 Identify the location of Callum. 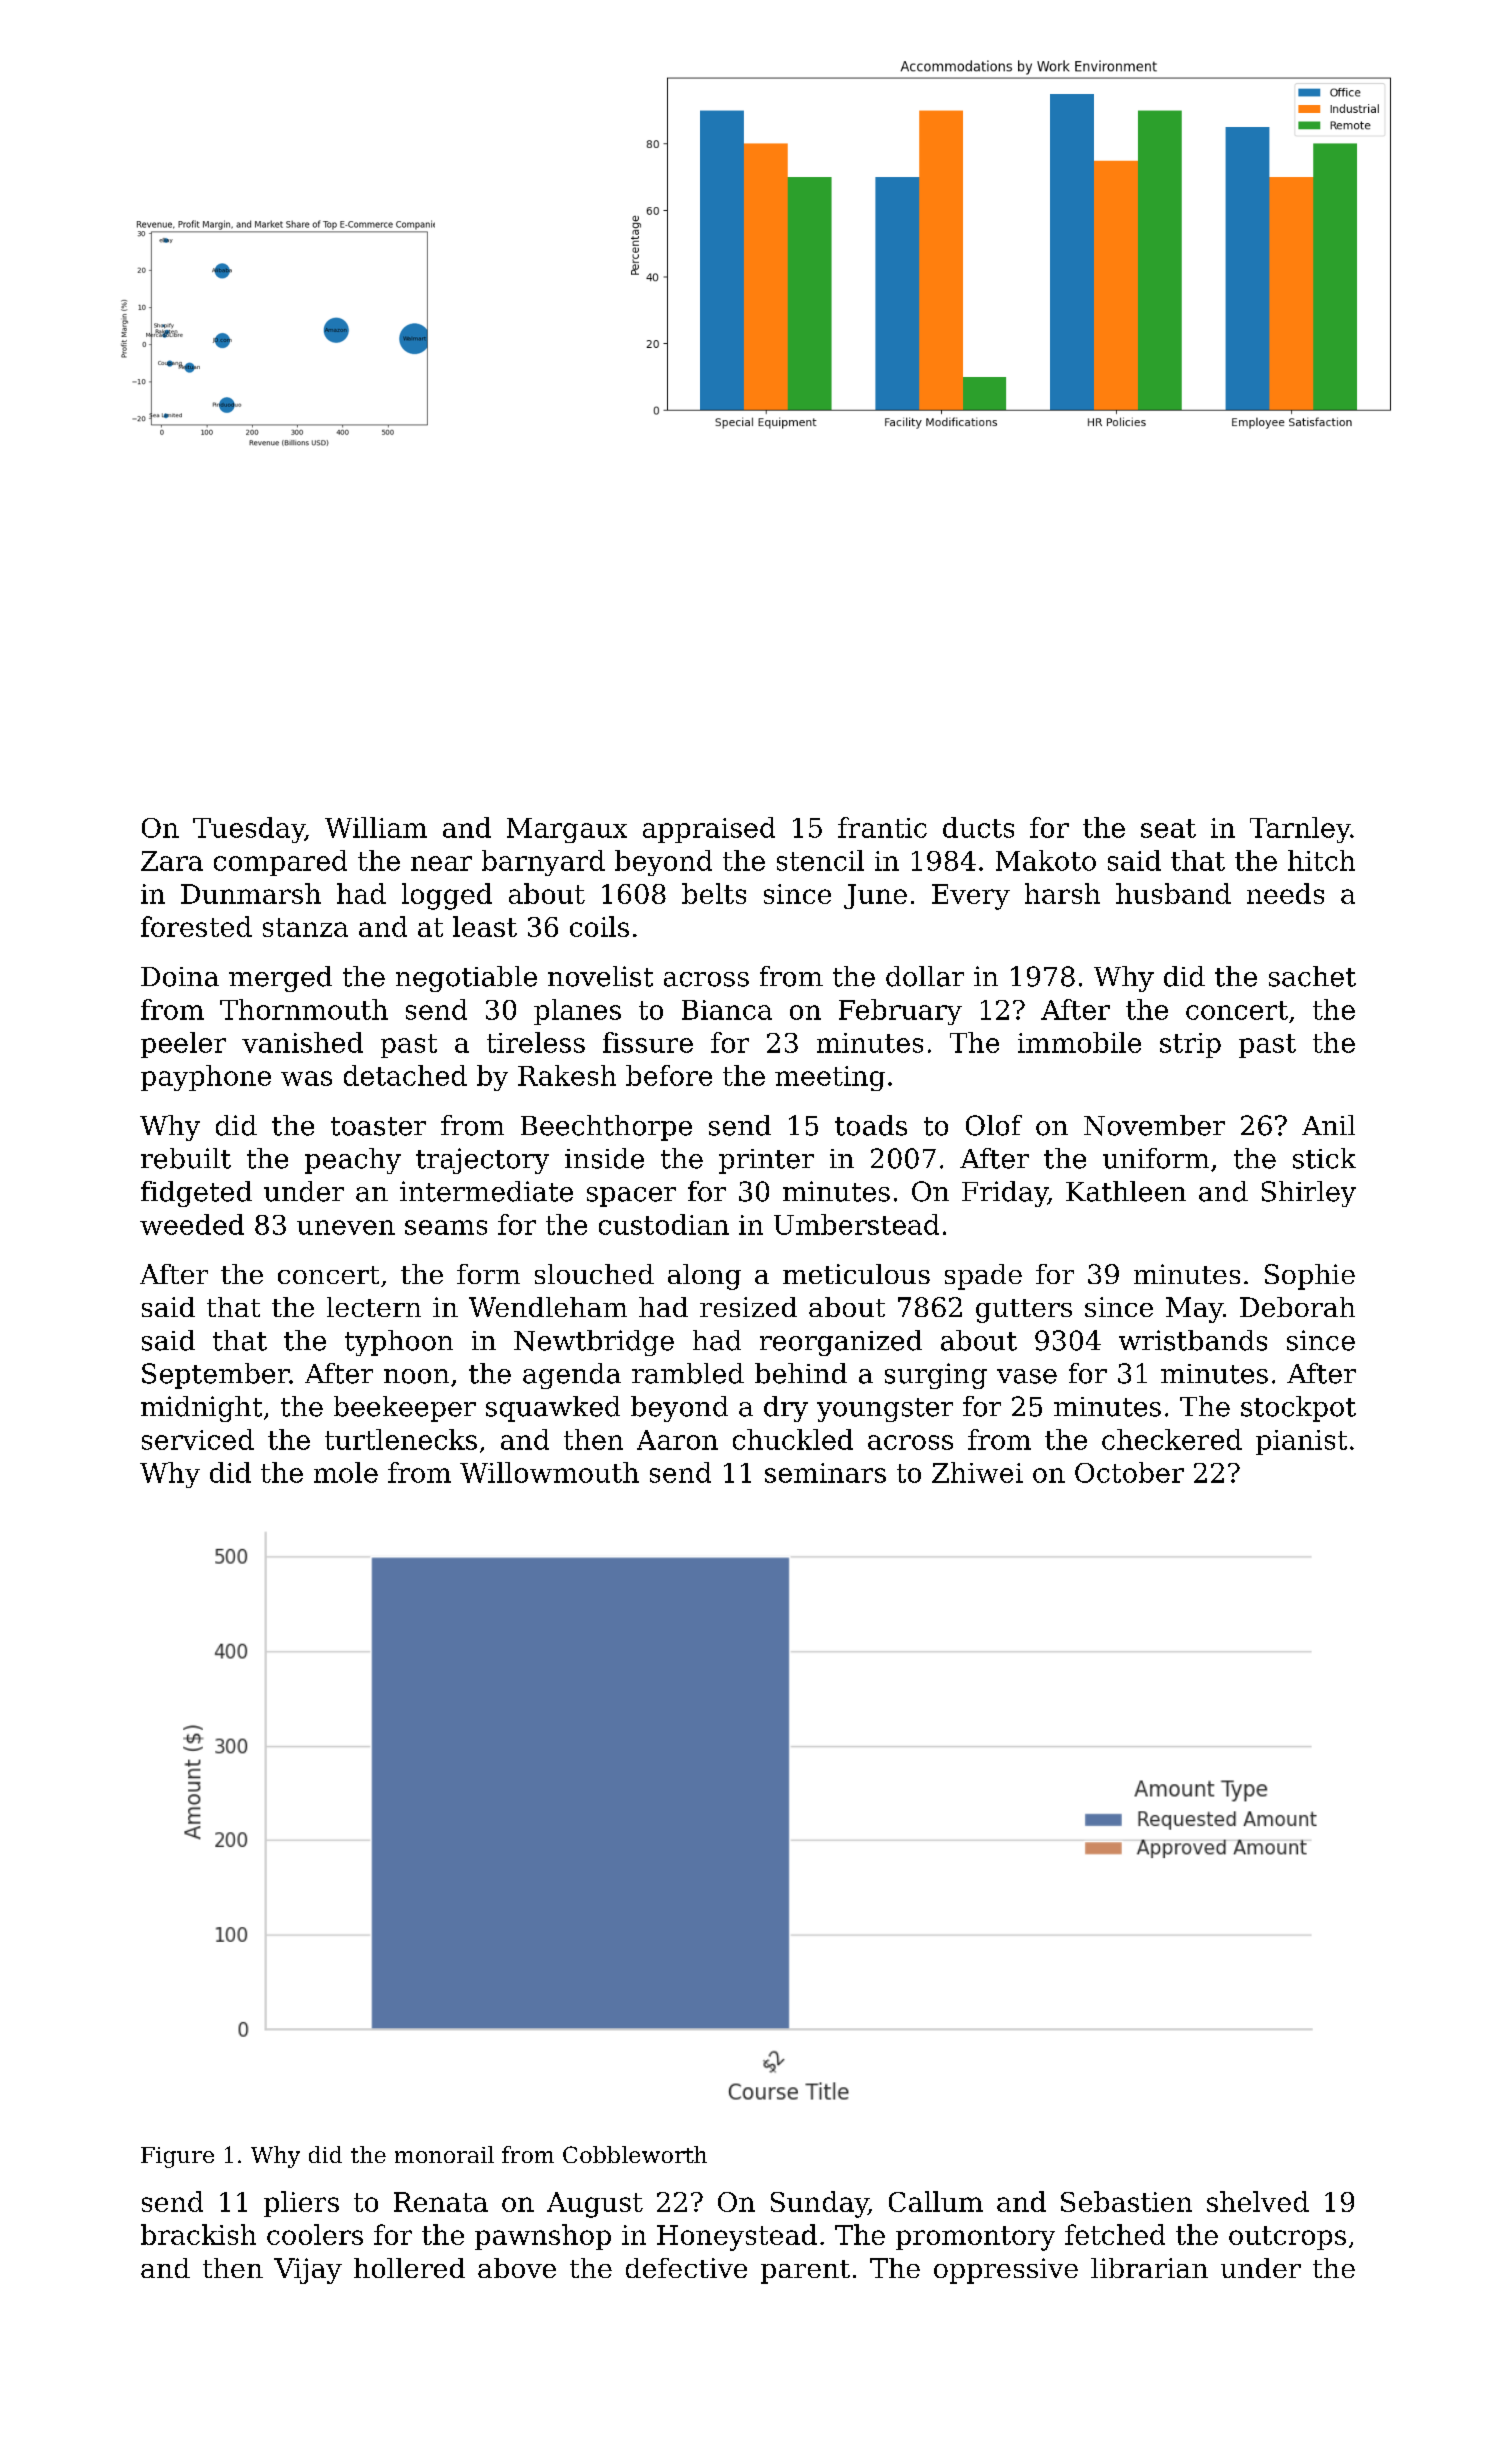
(936, 2201).
